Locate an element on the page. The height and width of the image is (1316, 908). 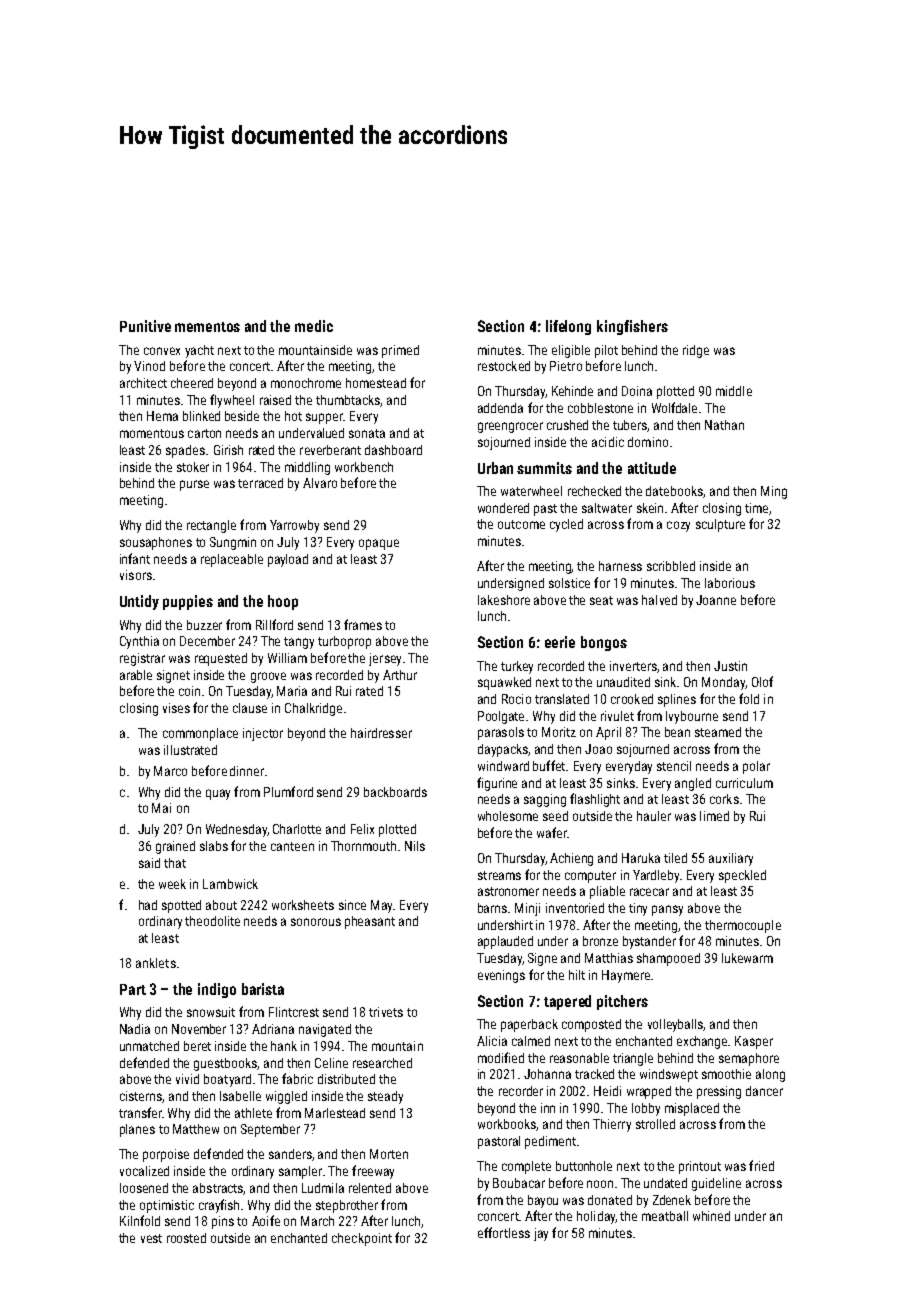
vest is located at coordinates (151, 1238).
